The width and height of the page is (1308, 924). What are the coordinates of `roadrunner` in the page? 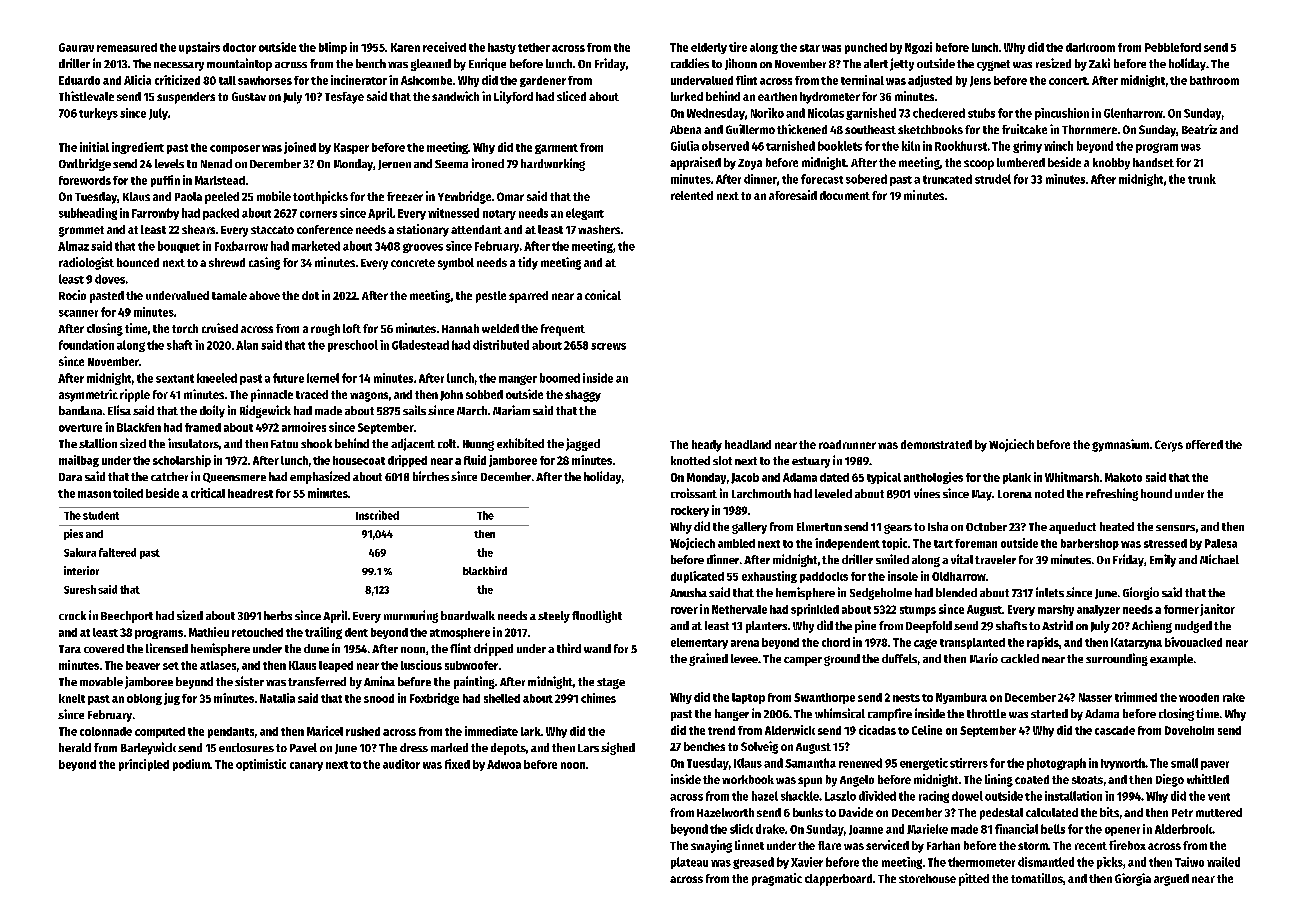 It's located at (847, 444).
